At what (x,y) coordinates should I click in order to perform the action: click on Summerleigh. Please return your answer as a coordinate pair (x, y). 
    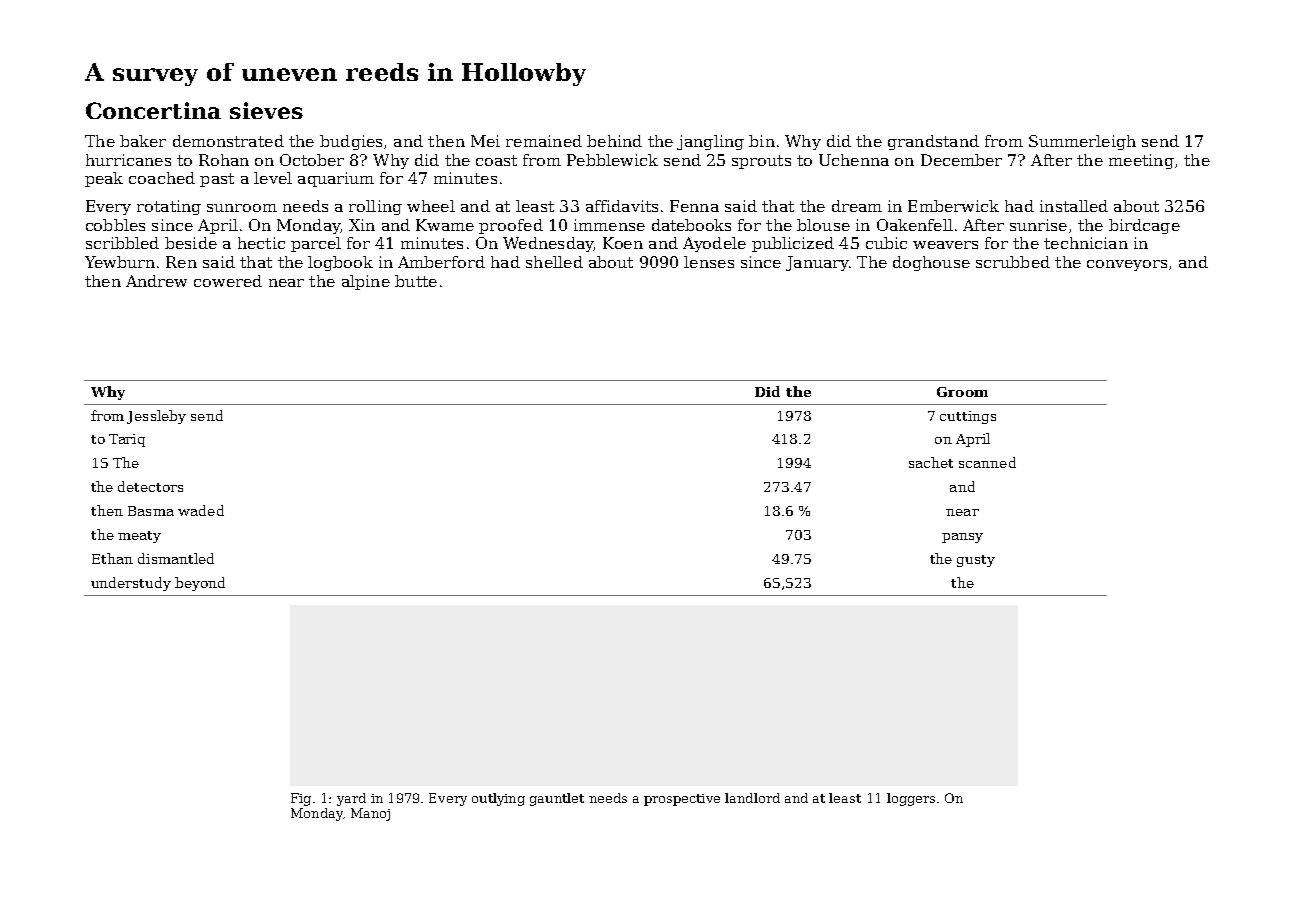
    Looking at the image, I should click on (1082, 142).
